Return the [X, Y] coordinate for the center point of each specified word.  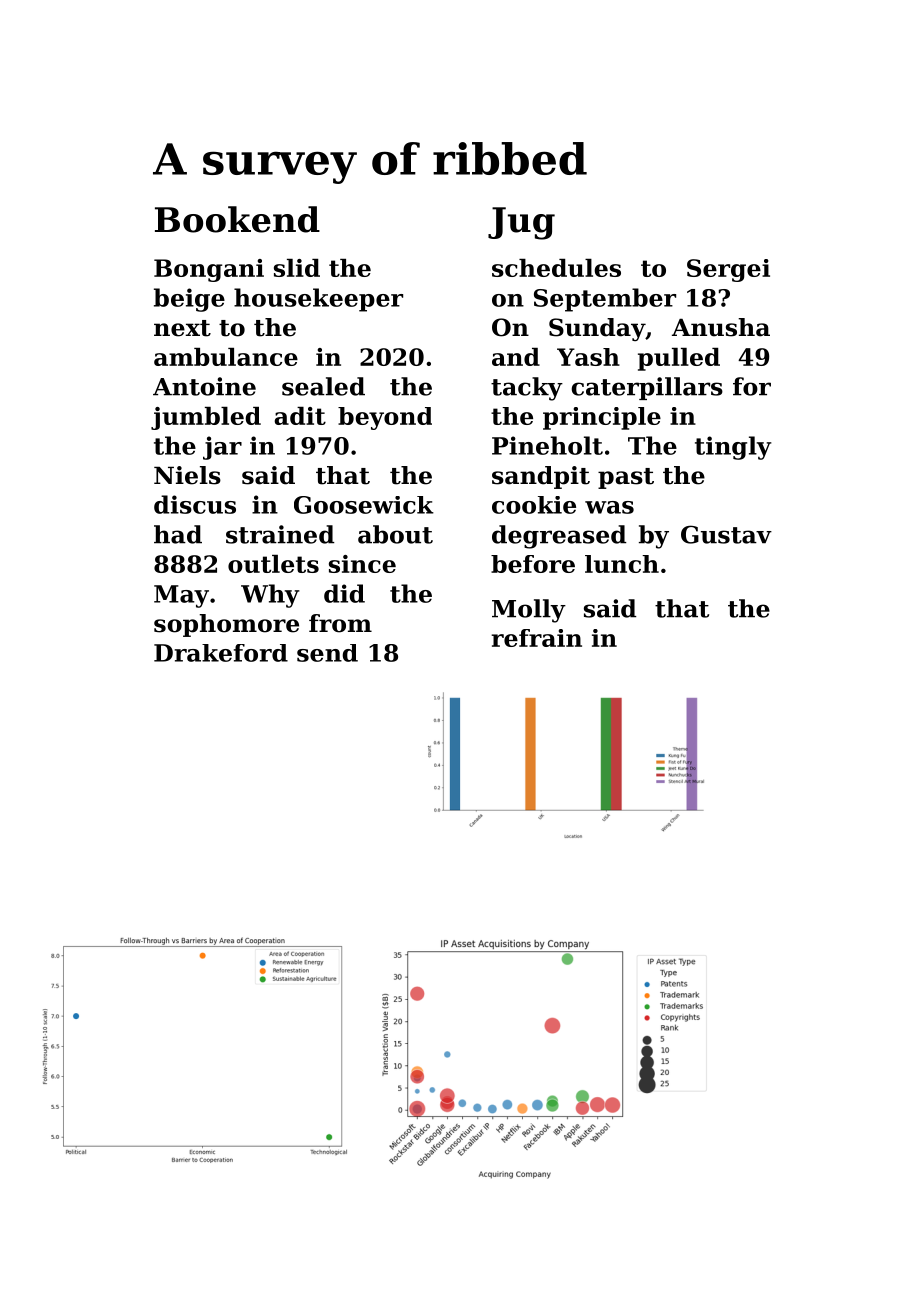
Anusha [721, 327]
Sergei [728, 270]
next [182, 328]
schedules [556, 268]
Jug [521, 223]
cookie [534, 505]
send [327, 653]
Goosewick [364, 505]
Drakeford [221, 653]
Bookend [237, 219]
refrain [536, 638]
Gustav [726, 534]
